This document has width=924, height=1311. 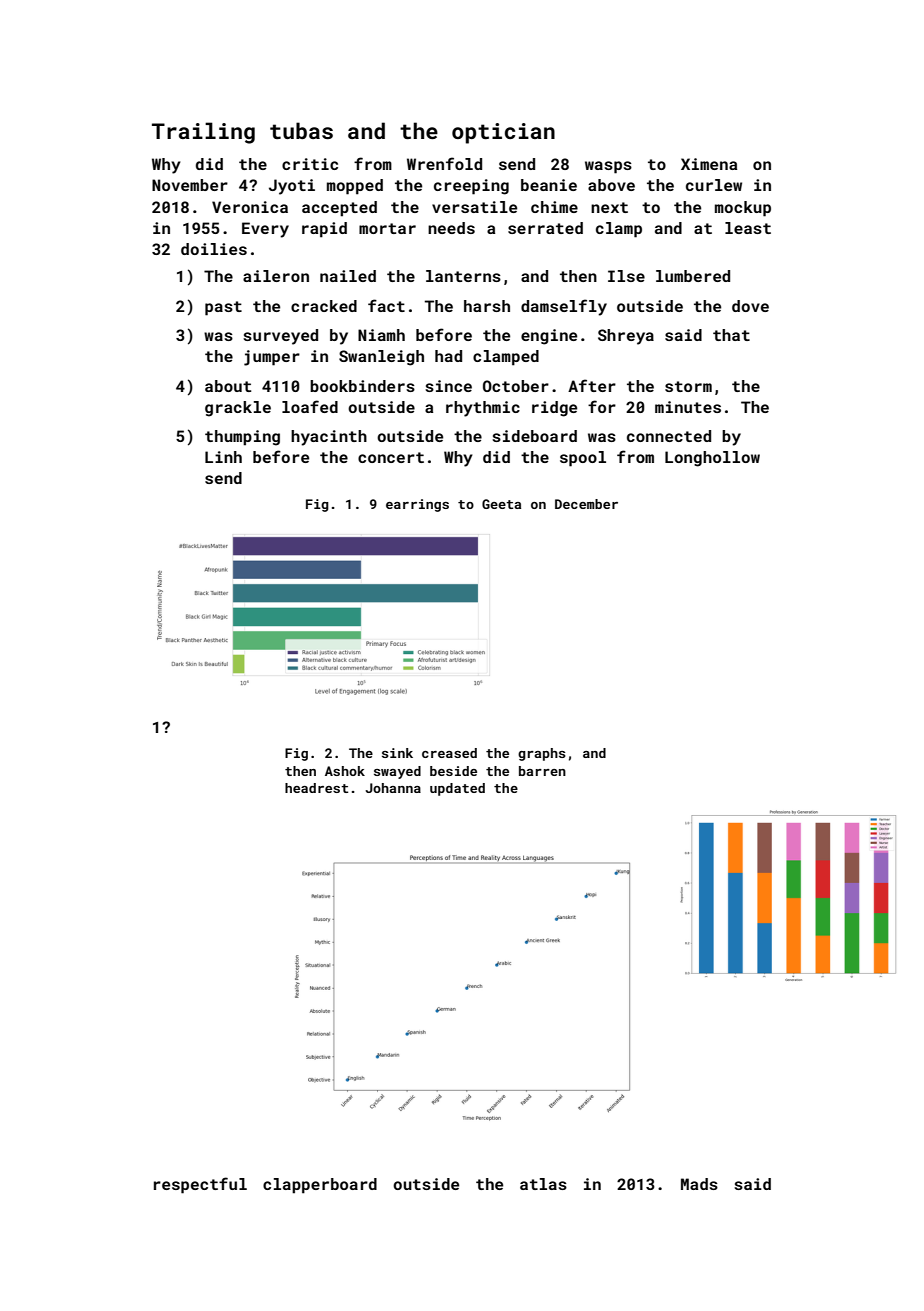 I want to click on rapid, so click(x=324, y=230).
